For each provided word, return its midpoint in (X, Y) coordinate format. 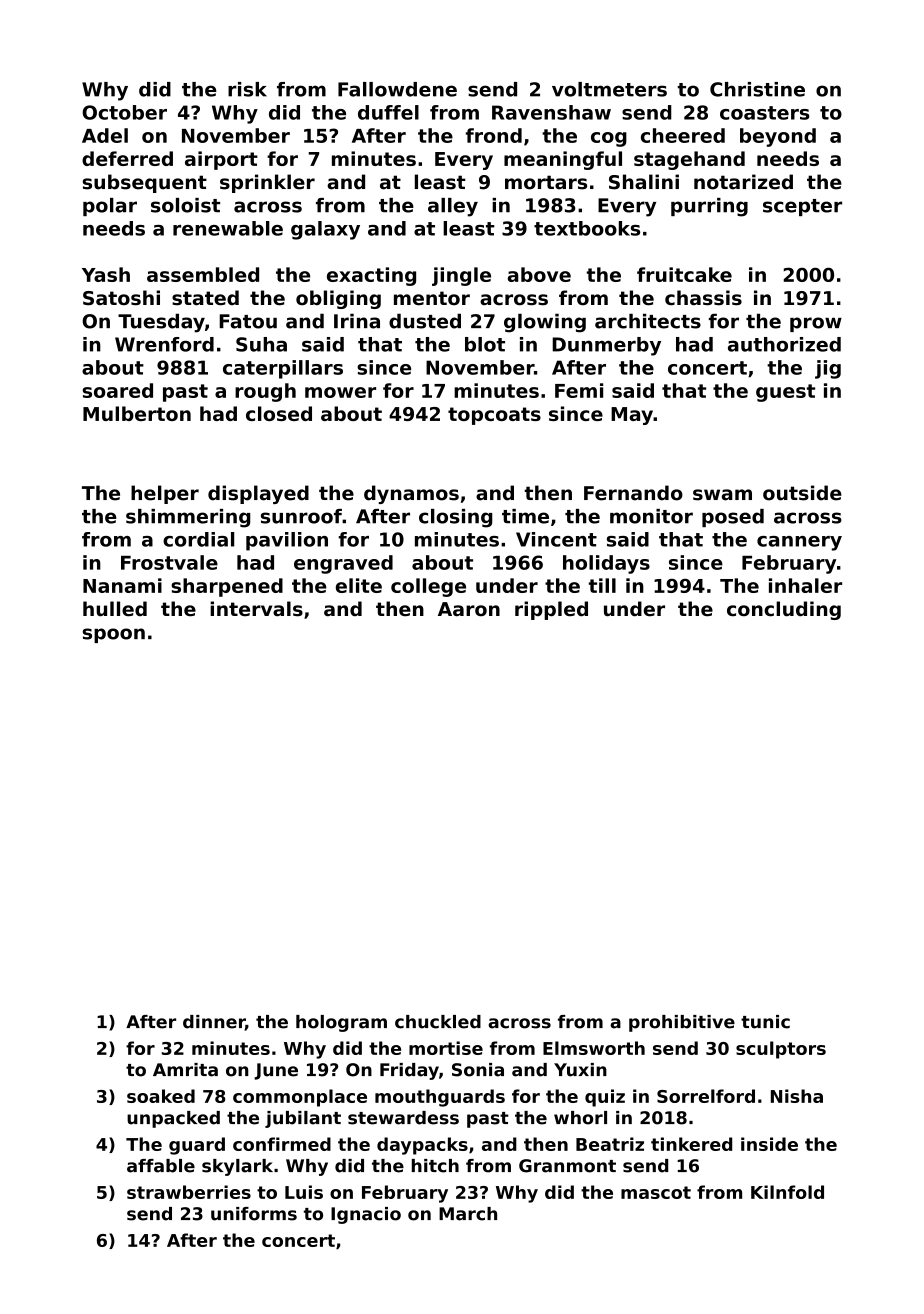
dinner (214, 1023)
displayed (258, 494)
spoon (114, 635)
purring (709, 207)
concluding (784, 610)
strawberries (189, 1192)
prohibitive (682, 1023)
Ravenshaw (551, 112)
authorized (784, 344)
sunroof (301, 516)
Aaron (469, 609)
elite (359, 585)
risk (247, 89)
